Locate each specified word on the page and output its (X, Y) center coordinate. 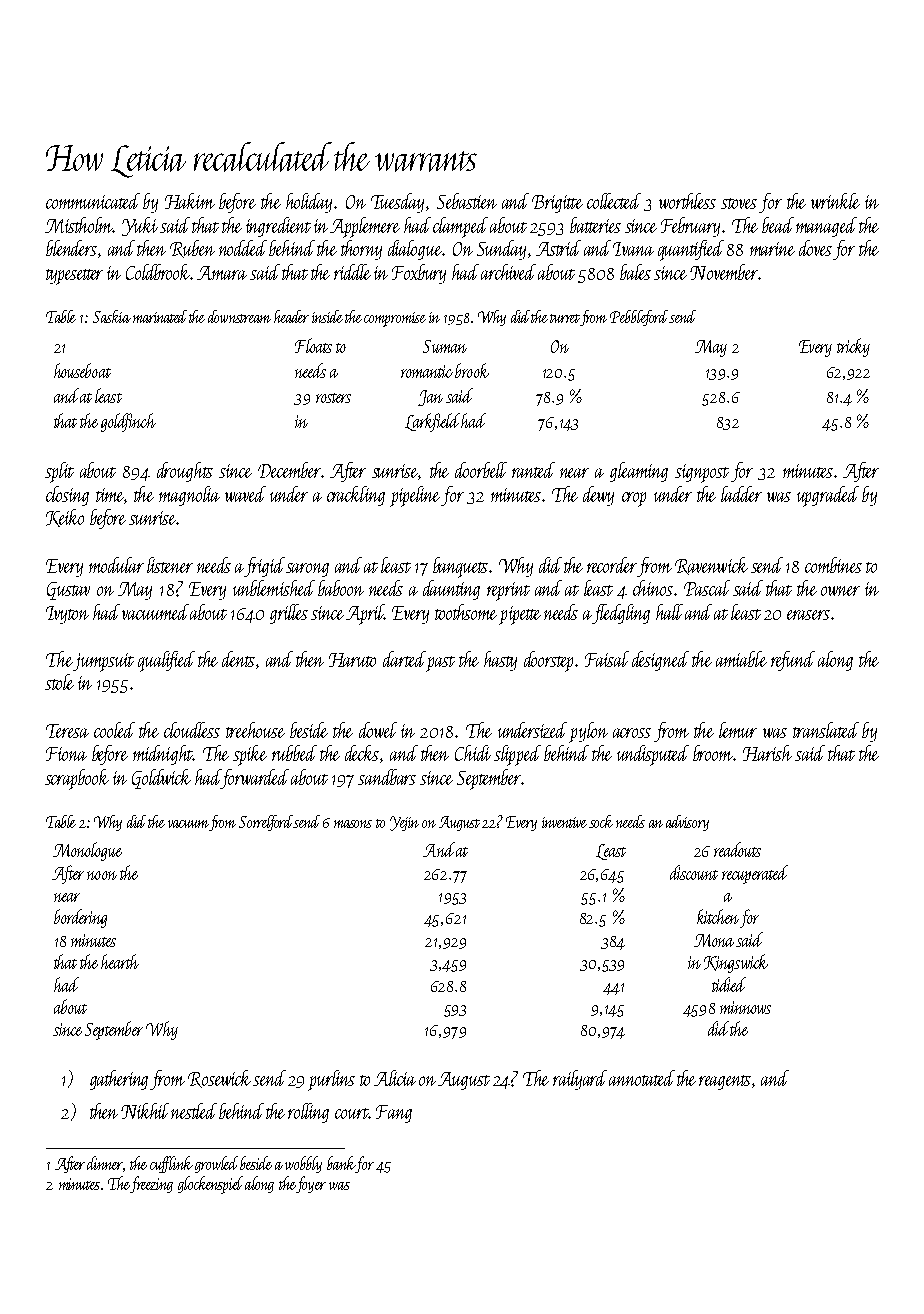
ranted (533, 470)
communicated (93, 201)
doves (815, 248)
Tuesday (397, 203)
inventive (564, 822)
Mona (714, 940)
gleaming (639, 472)
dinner (105, 1164)
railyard (580, 1080)
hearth (120, 961)
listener (170, 565)
